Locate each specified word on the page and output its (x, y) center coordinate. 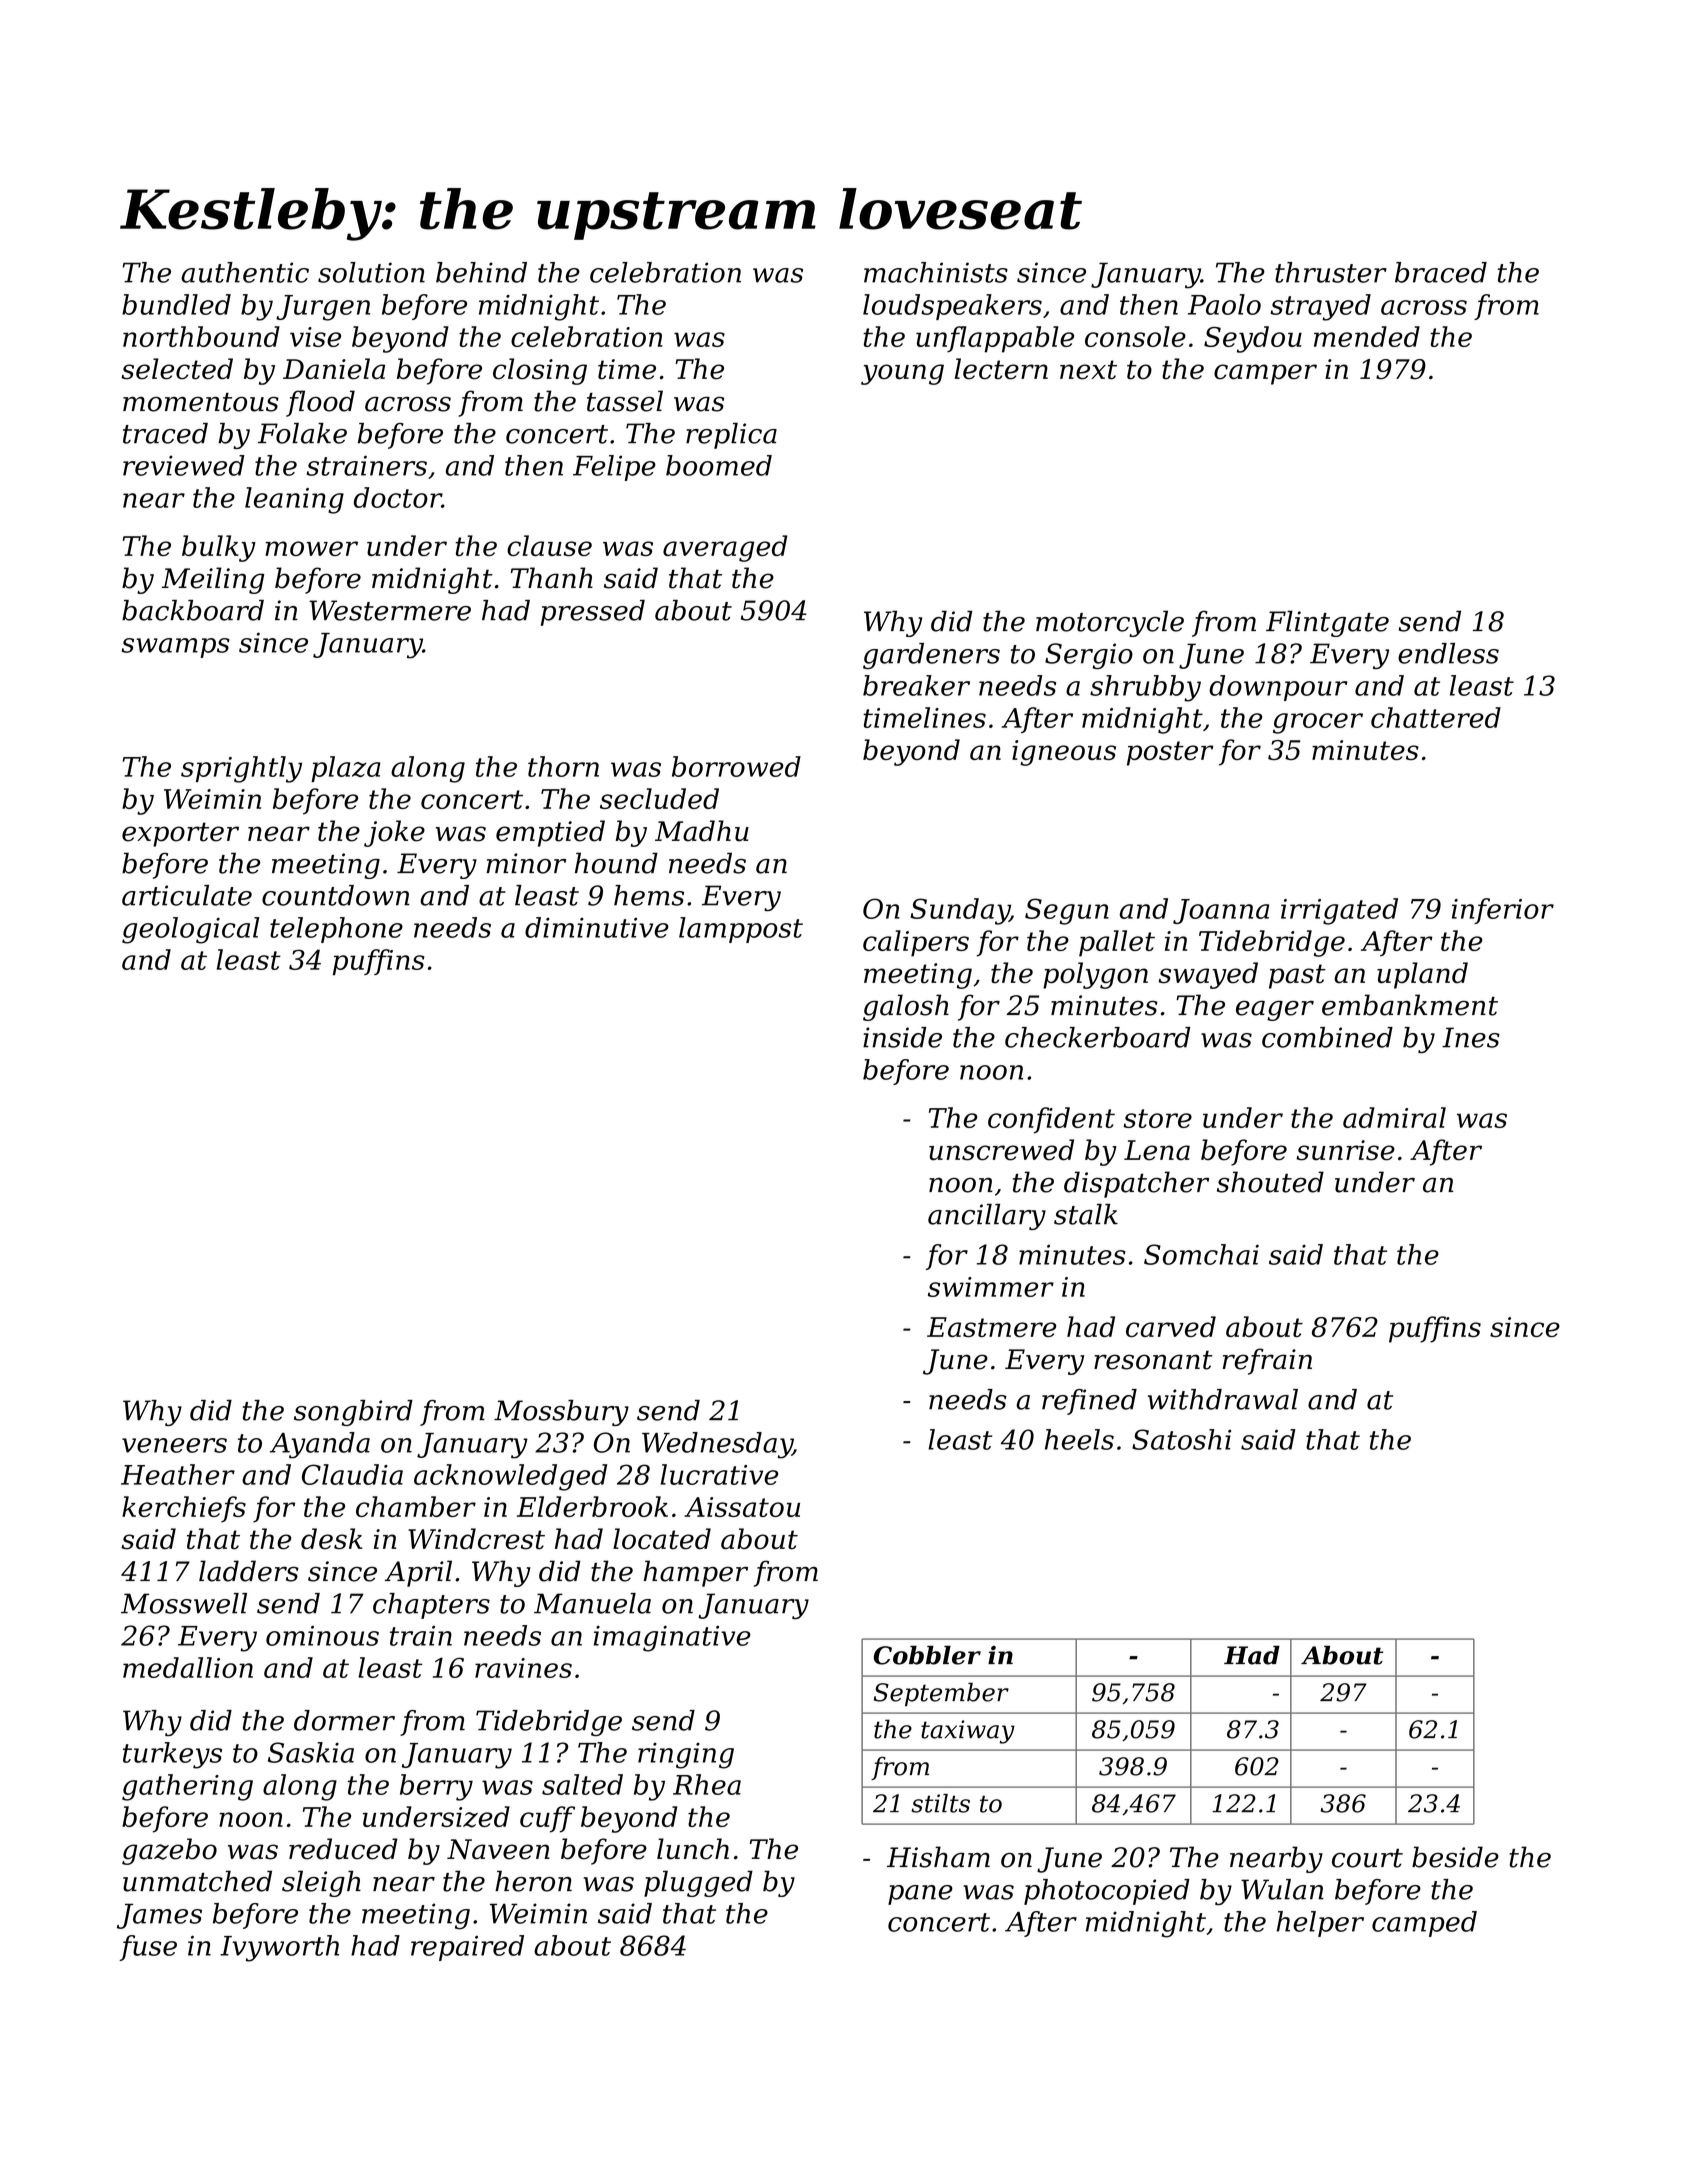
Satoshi (1181, 1439)
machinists (936, 272)
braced (1441, 272)
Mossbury (561, 1413)
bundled (176, 304)
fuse (148, 1948)
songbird (353, 1413)
